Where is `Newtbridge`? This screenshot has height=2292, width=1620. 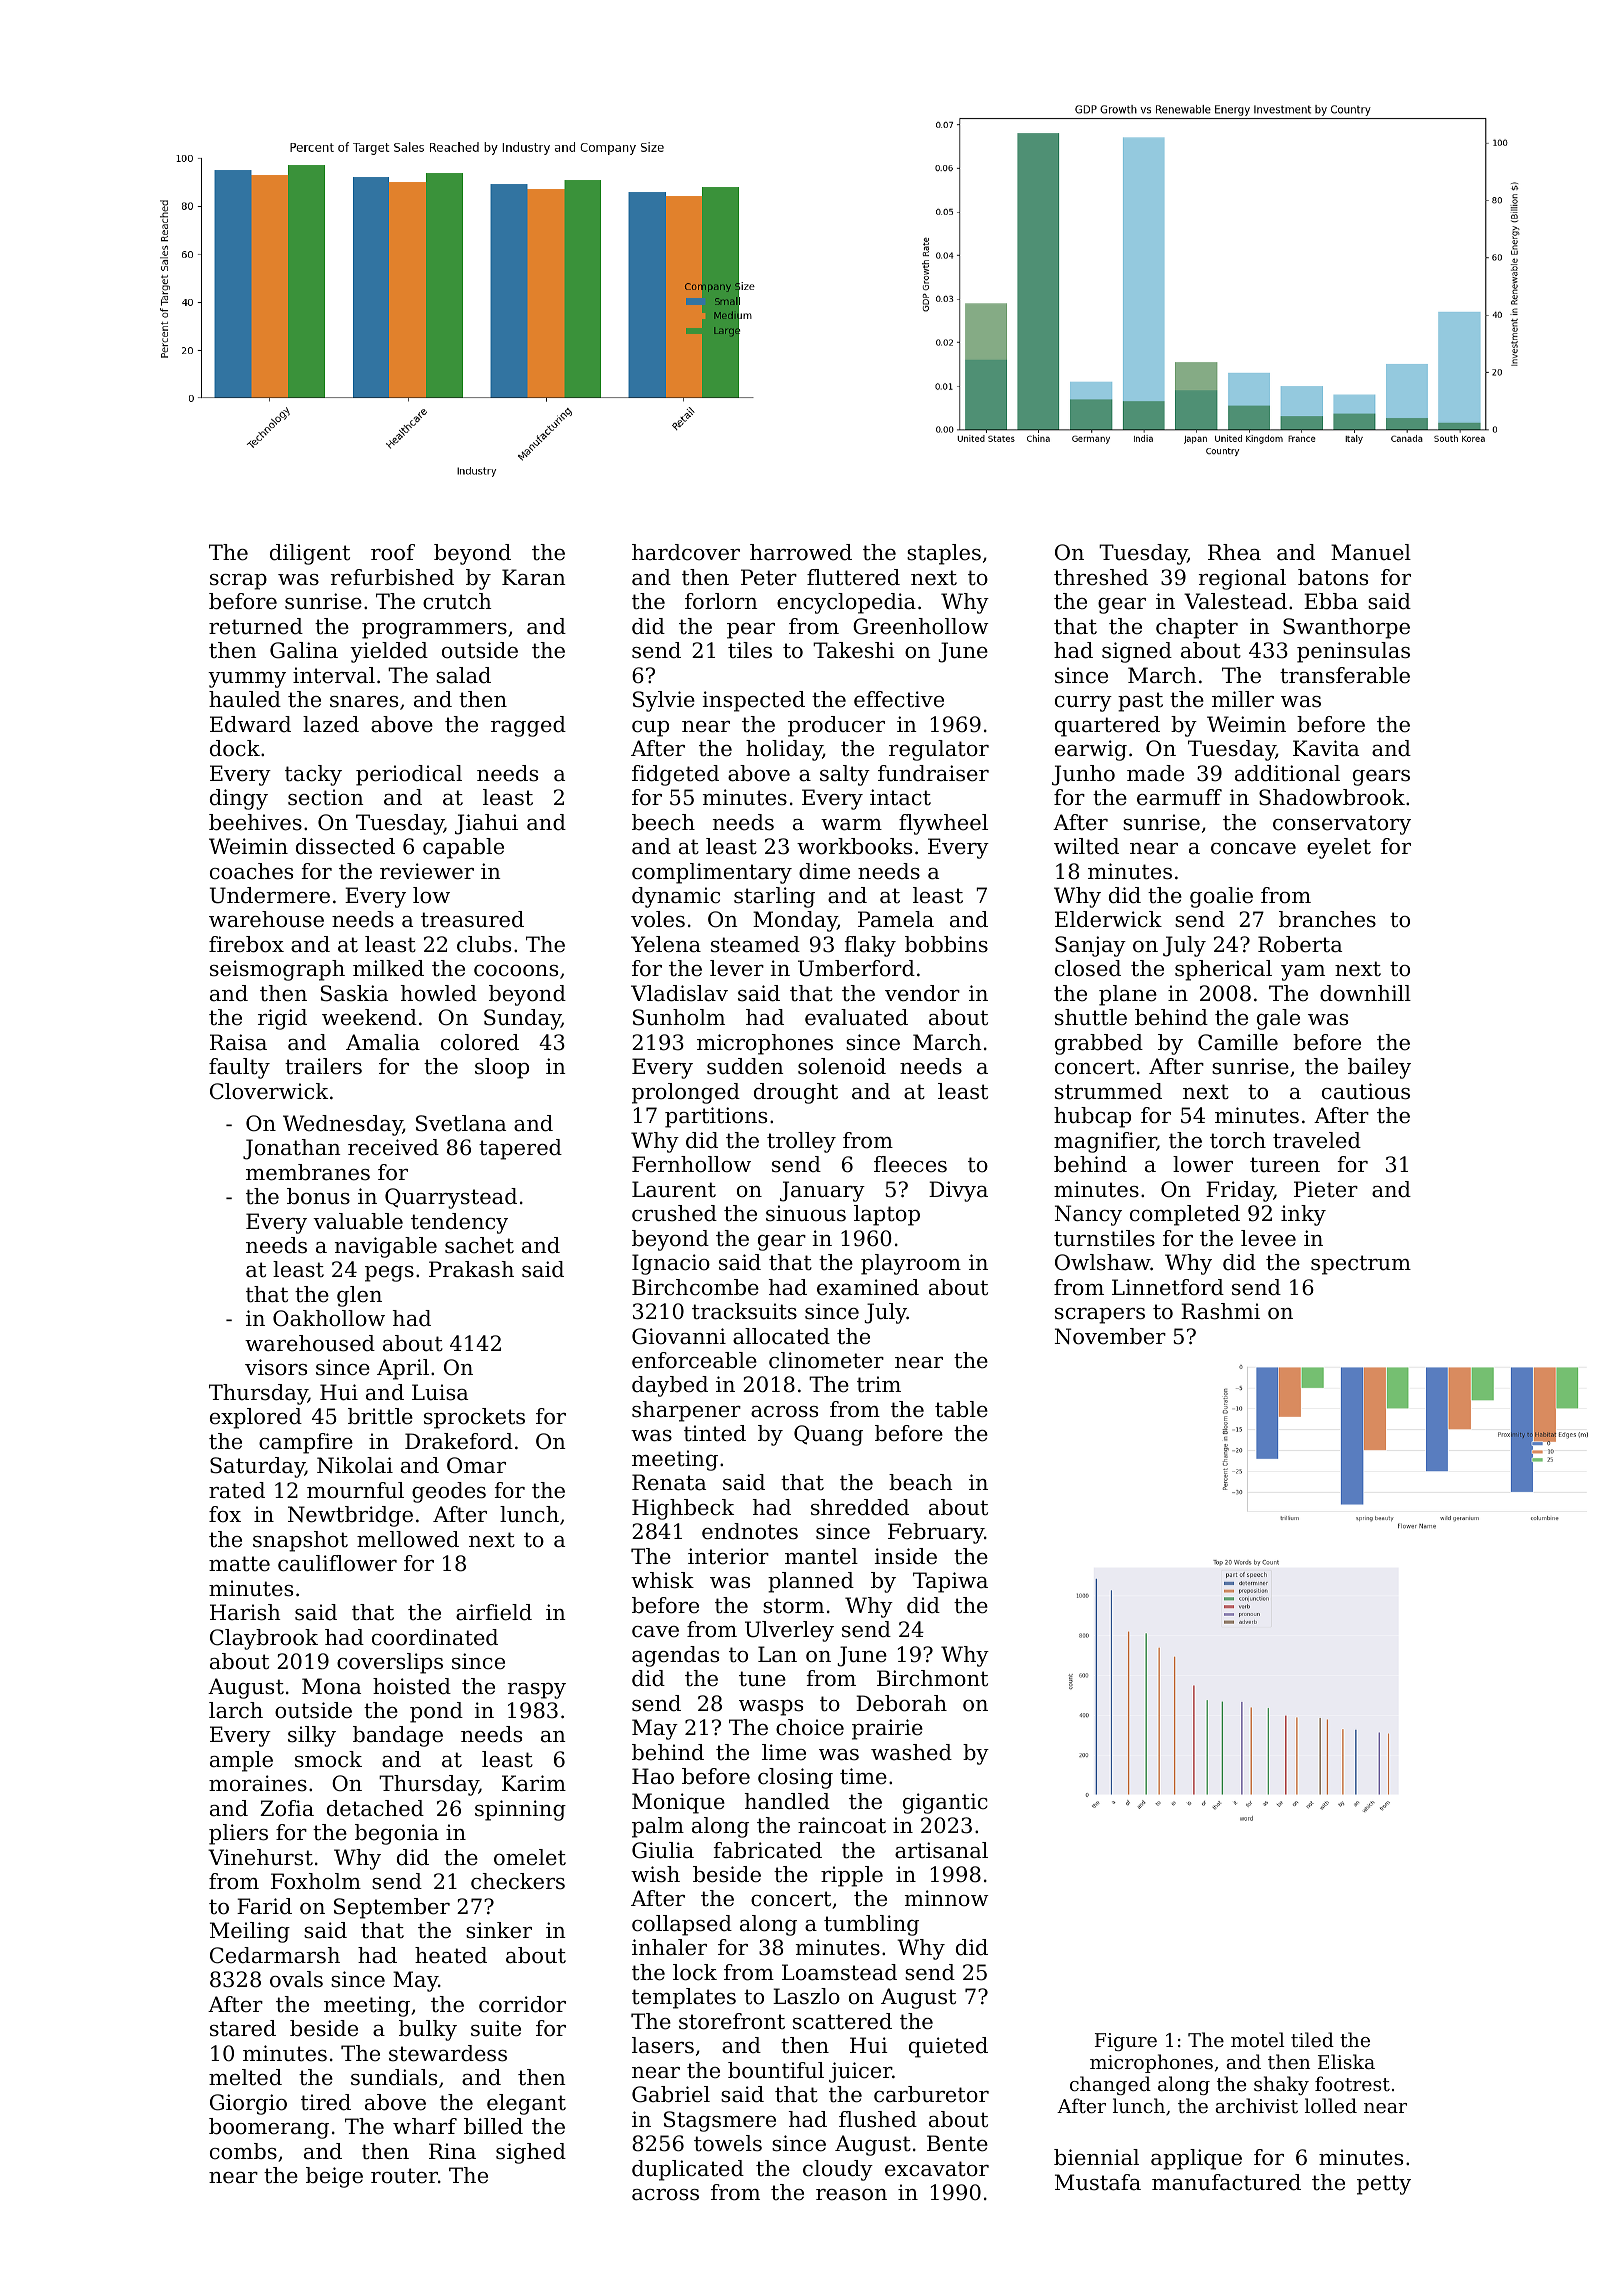 Newtbridge is located at coordinates (350, 1516).
